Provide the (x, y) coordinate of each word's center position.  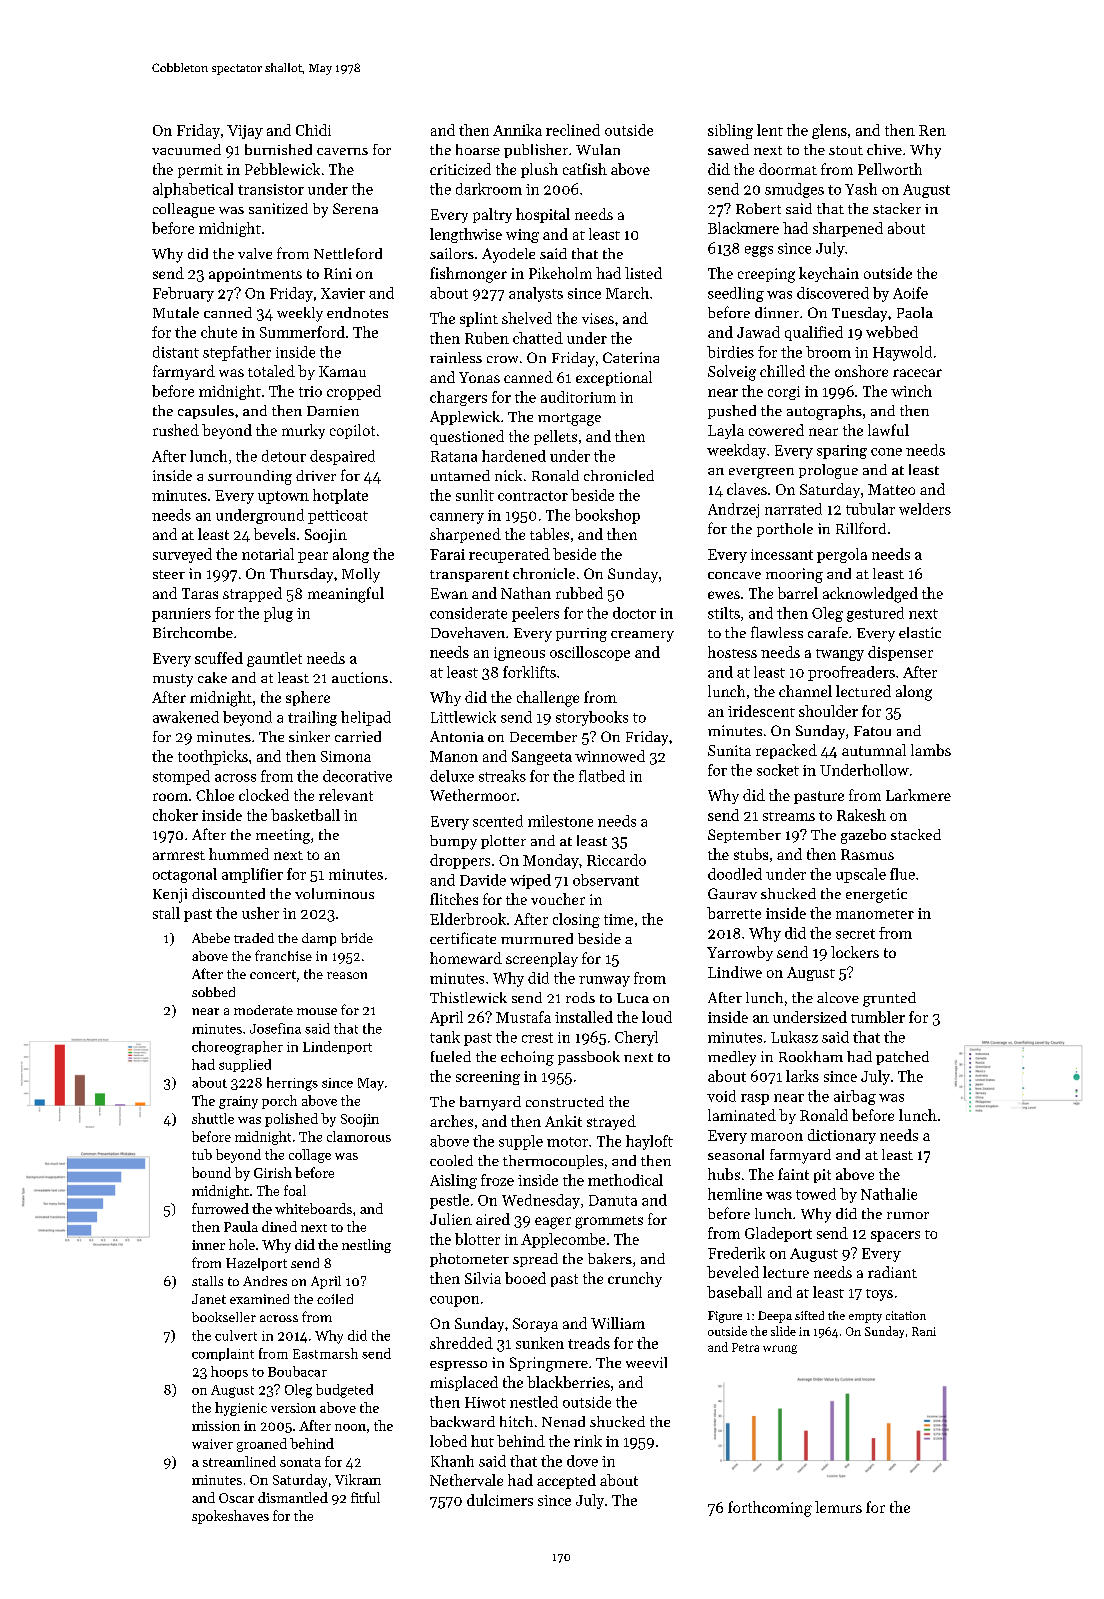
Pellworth (890, 169)
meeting (283, 836)
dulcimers (500, 1500)
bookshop (607, 516)
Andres (265, 1281)
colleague (184, 210)
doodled (735, 874)
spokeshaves (230, 1517)
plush (539, 170)
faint (793, 1174)
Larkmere (918, 795)
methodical (625, 1180)
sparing (842, 452)
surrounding (250, 477)
